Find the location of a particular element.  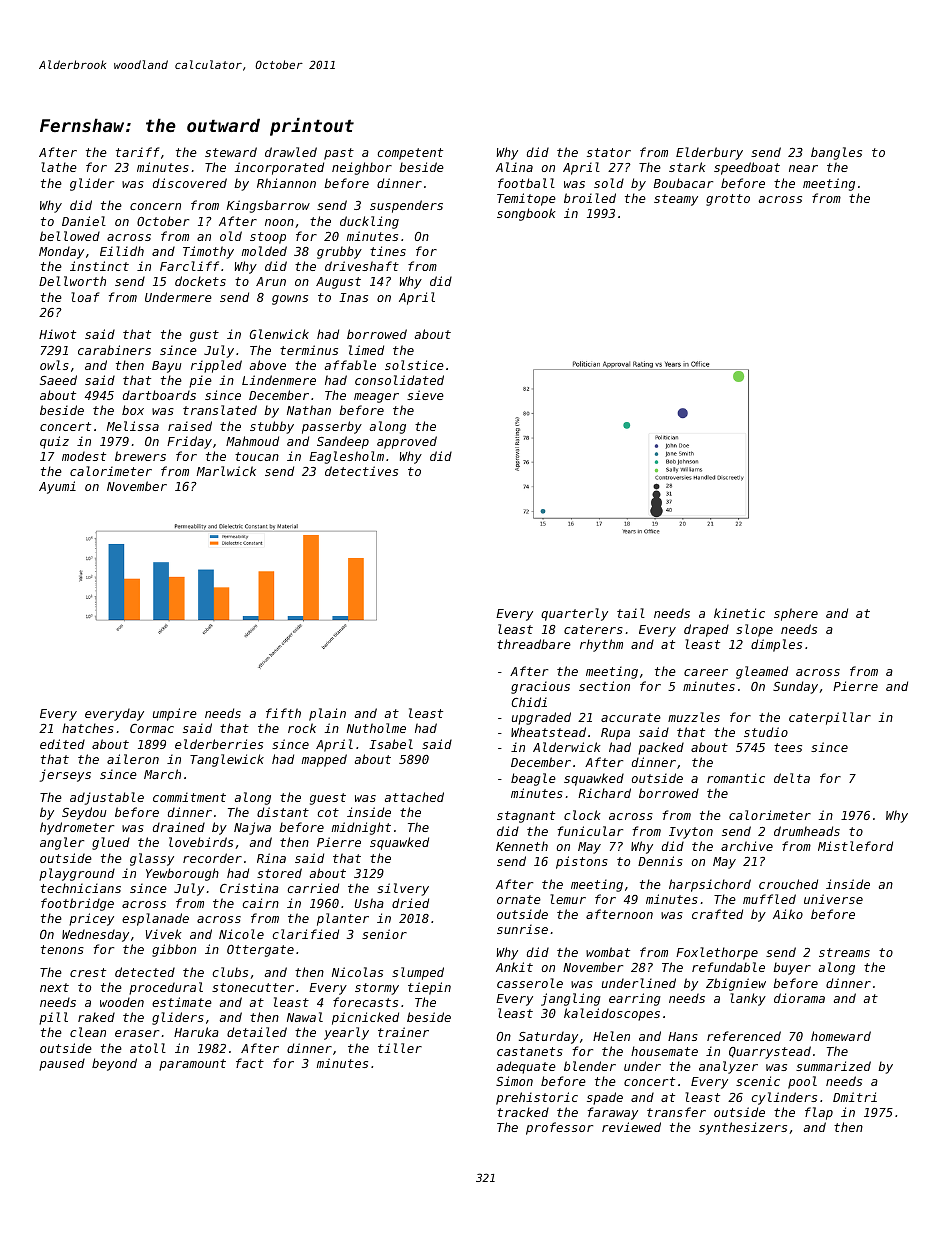

bangles is located at coordinates (836, 153).
